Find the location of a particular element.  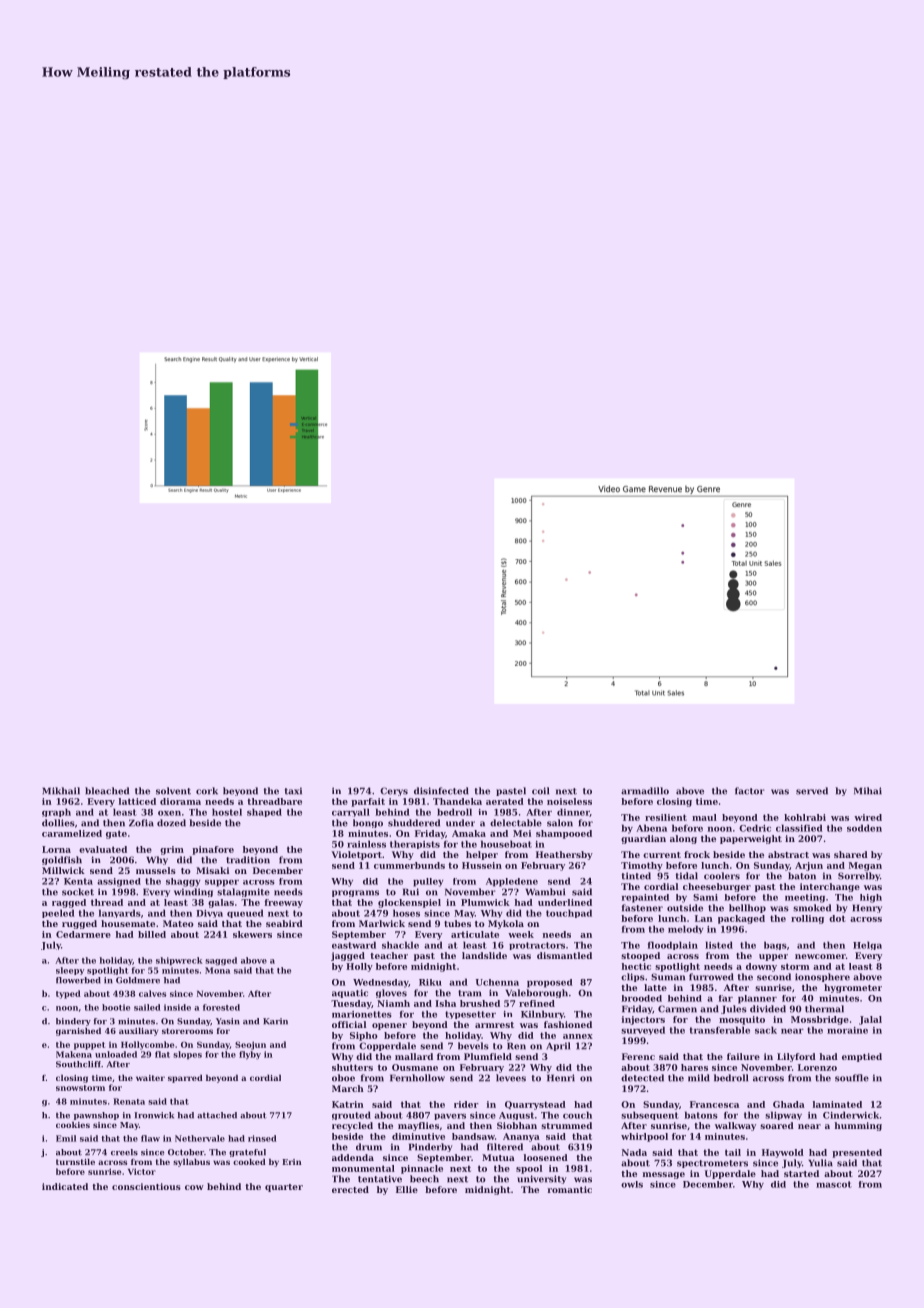

aerated is located at coordinates (505, 801).
